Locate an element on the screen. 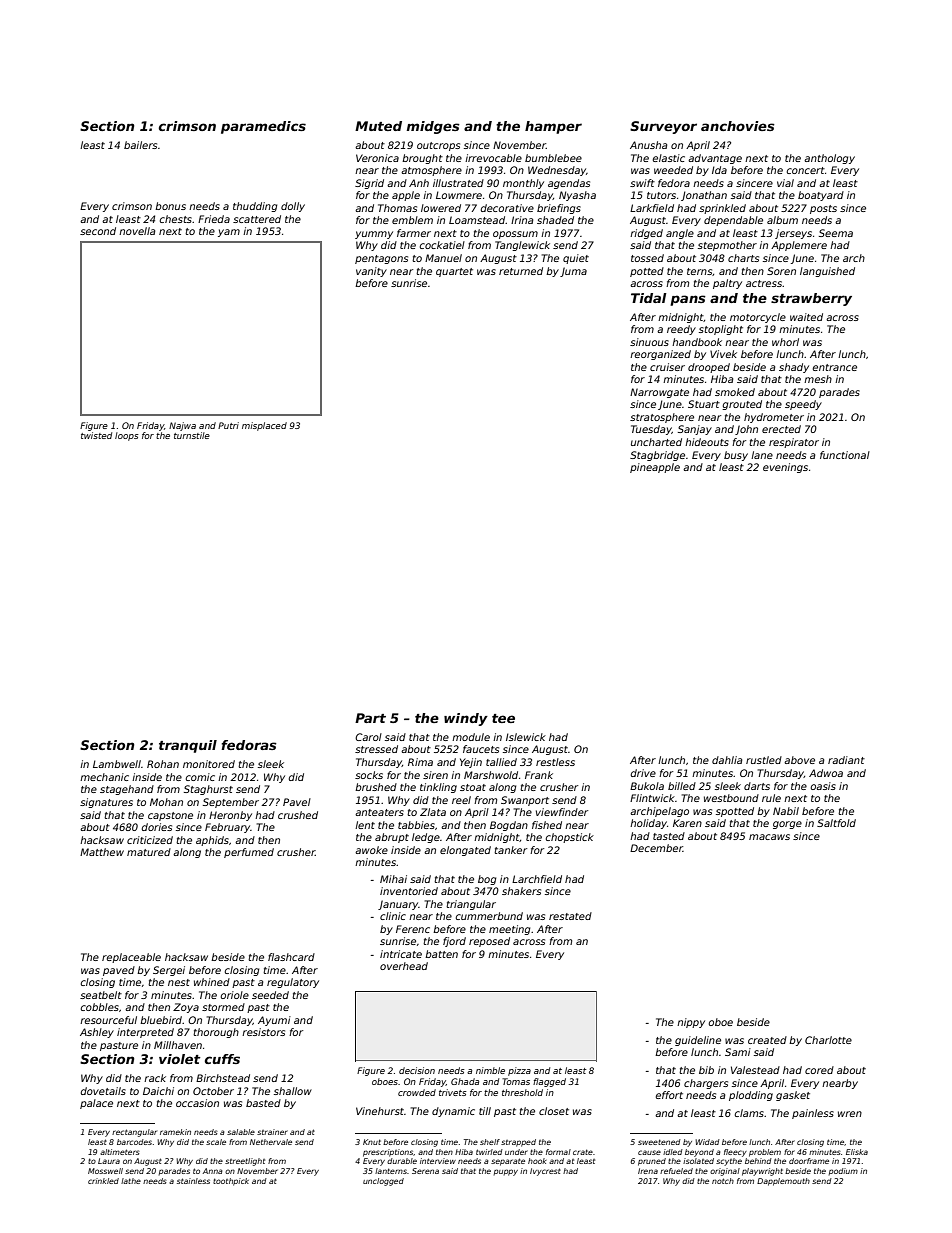  intricate is located at coordinates (401, 954).
